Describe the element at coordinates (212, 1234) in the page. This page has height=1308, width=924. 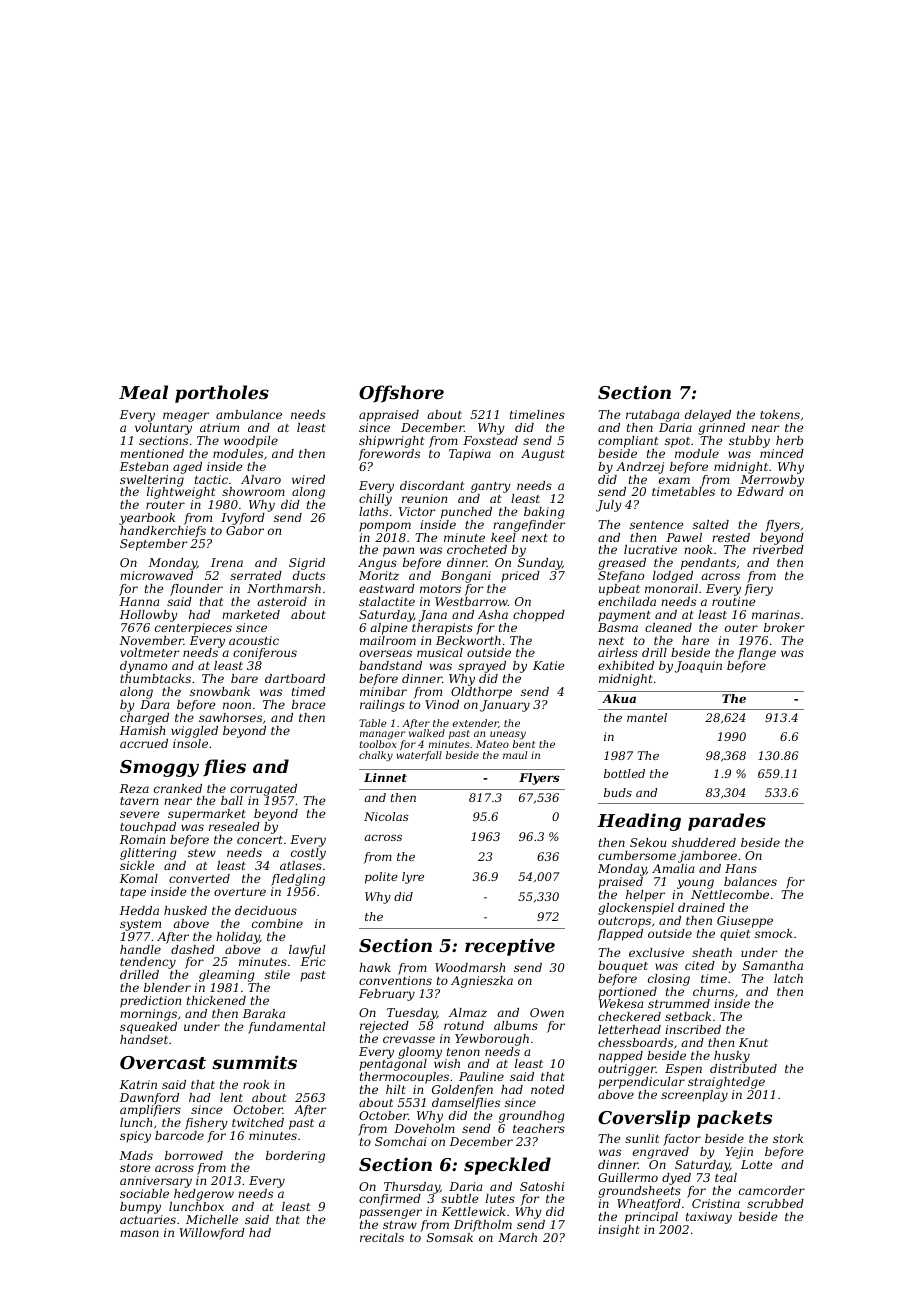
I see `Willowford` at that location.
